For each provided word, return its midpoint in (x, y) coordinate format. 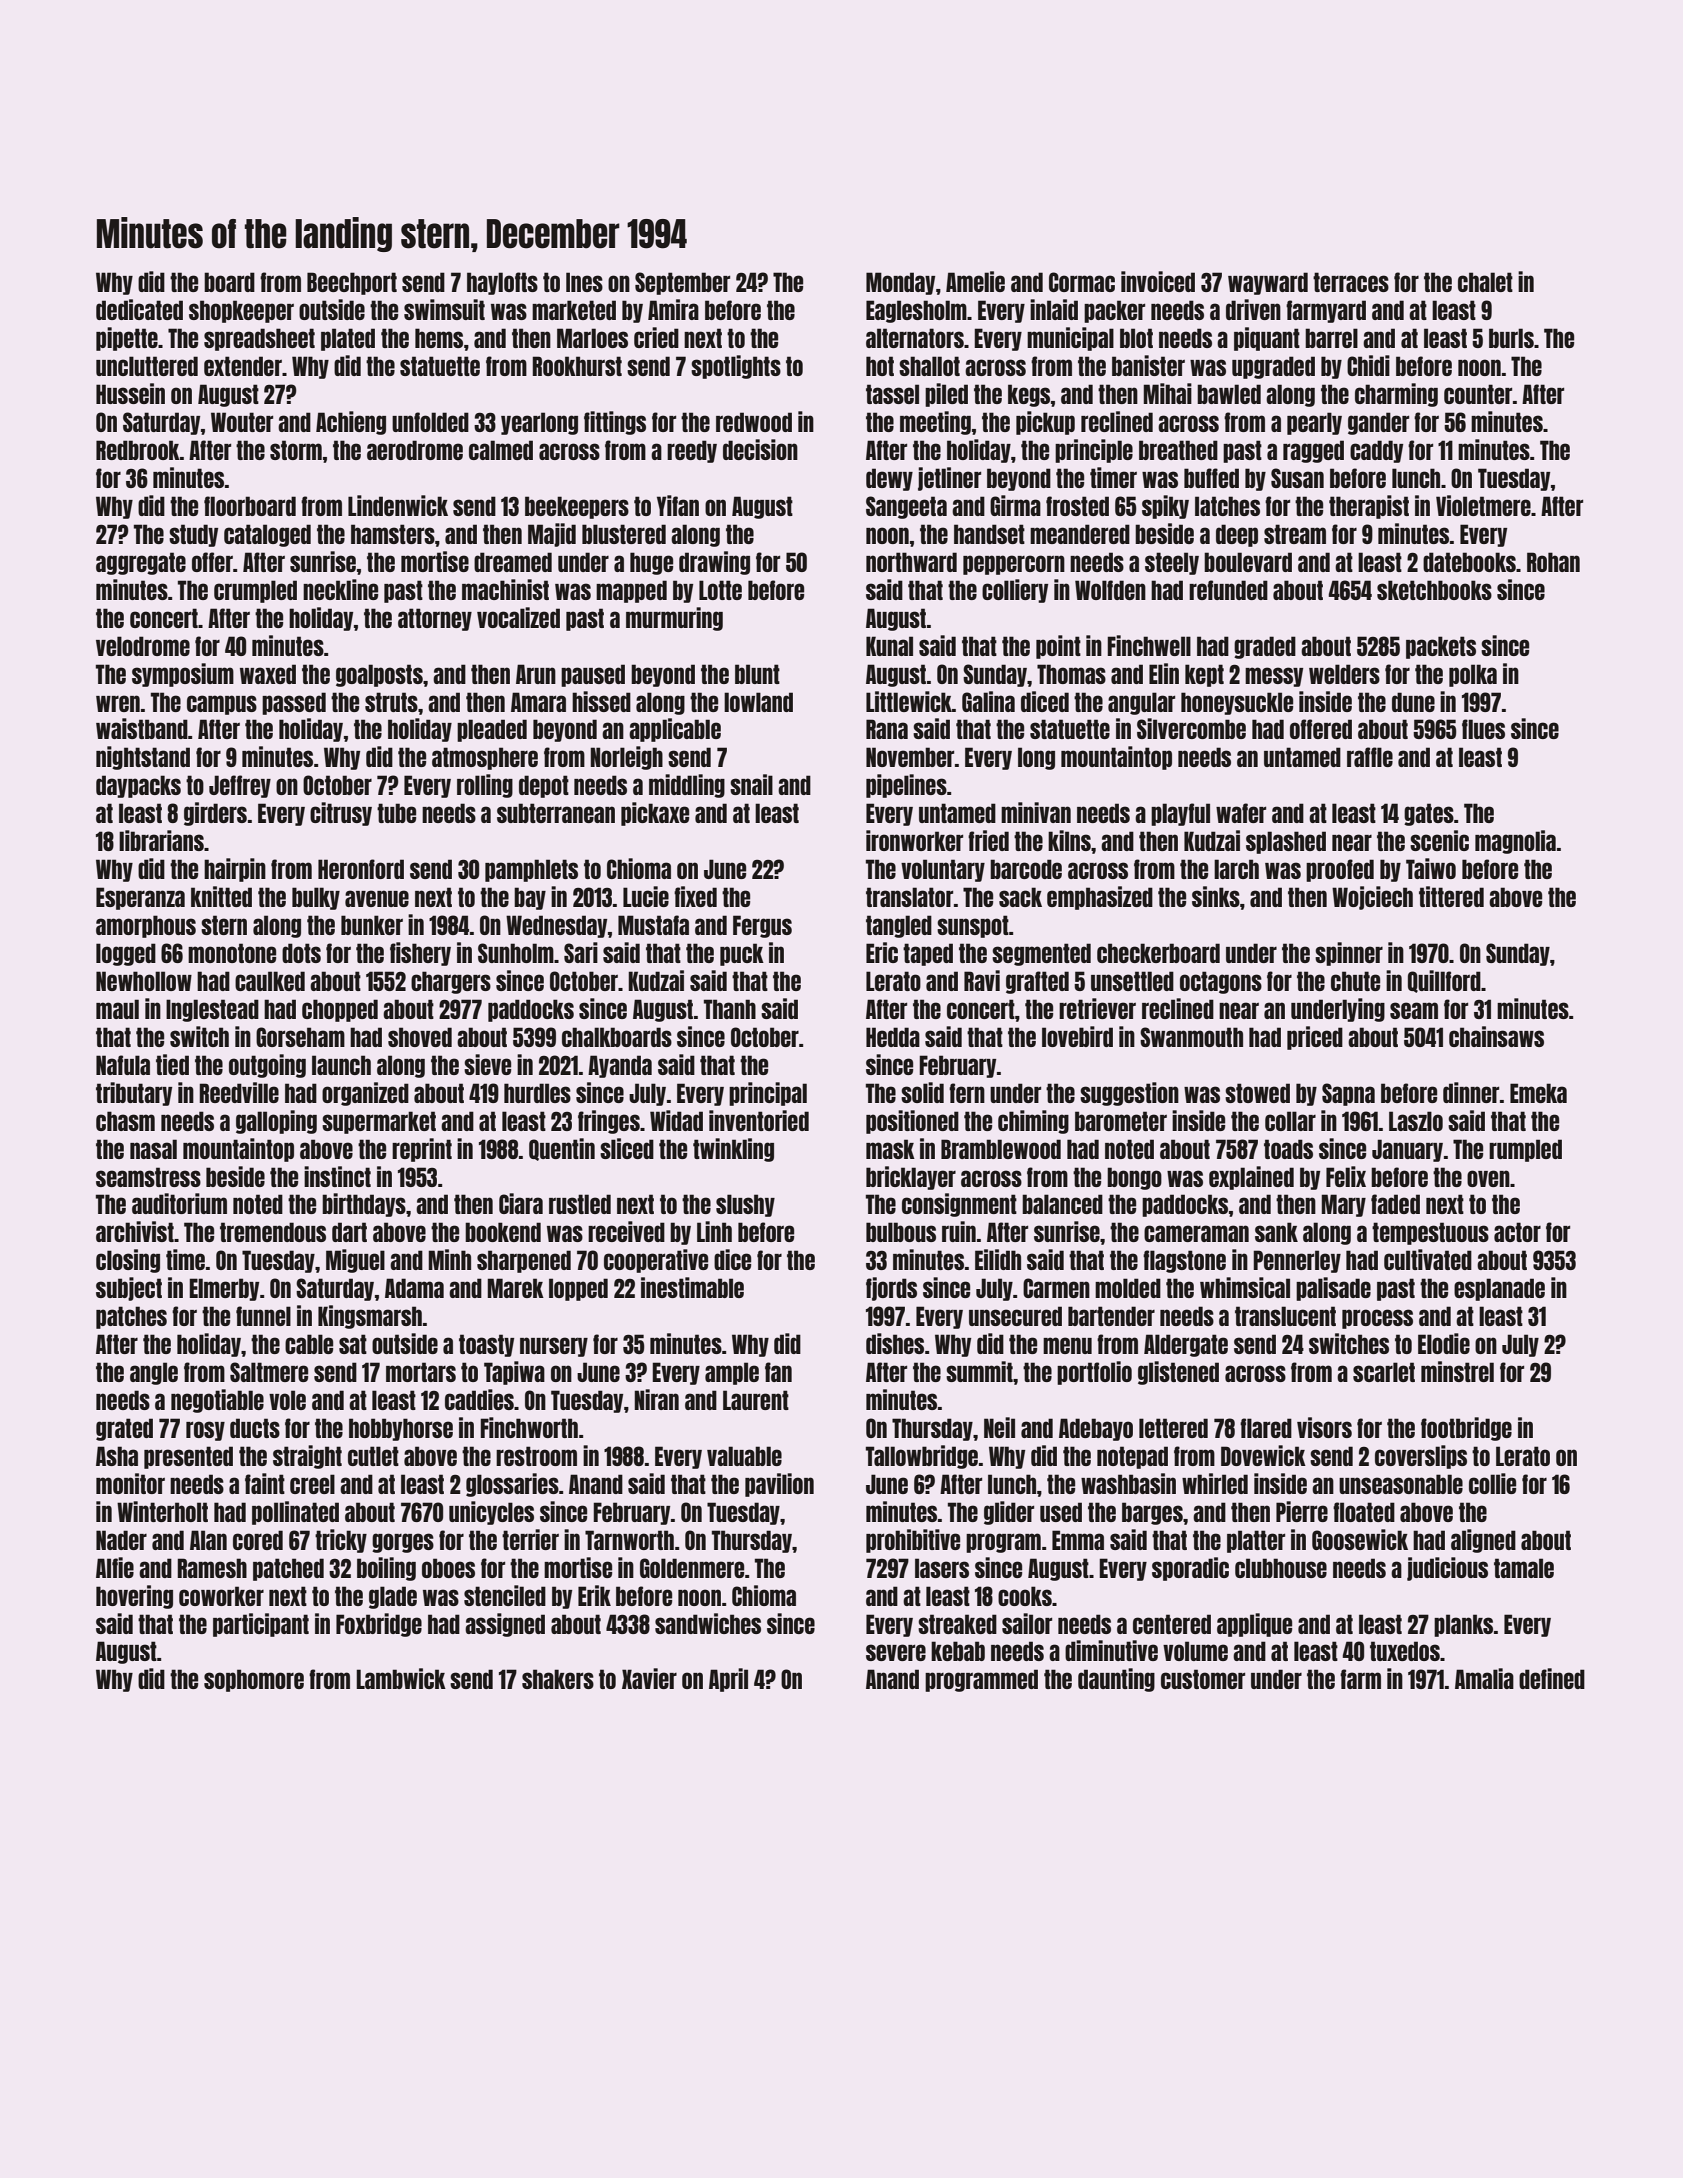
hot (880, 366)
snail (751, 784)
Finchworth (529, 1427)
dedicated (139, 309)
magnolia (1515, 842)
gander (1378, 423)
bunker (372, 925)
